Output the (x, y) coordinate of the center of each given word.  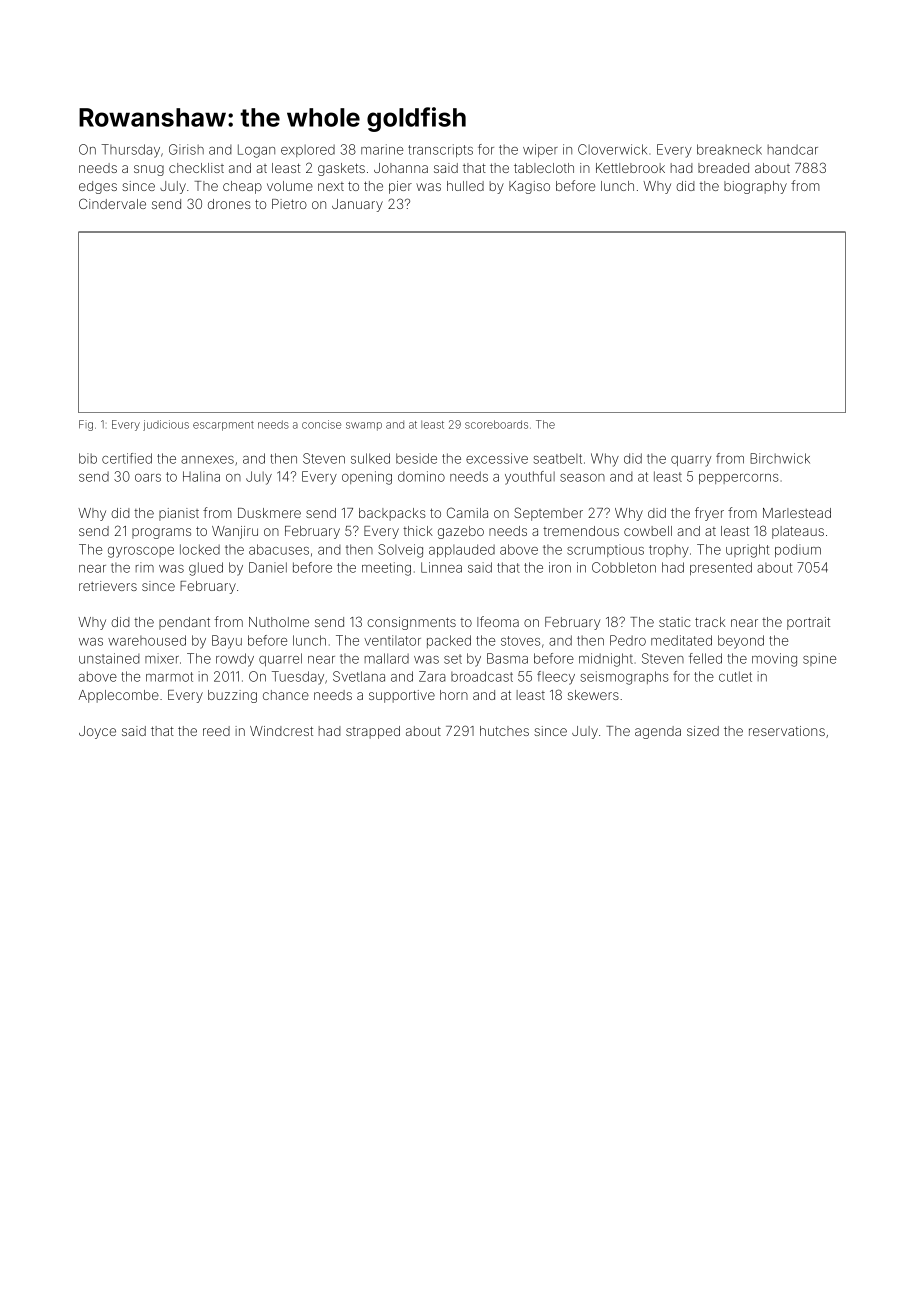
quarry (691, 461)
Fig (86, 425)
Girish (186, 149)
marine (382, 149)
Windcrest (281, 731)
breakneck (729, 149)
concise (321, 424)
